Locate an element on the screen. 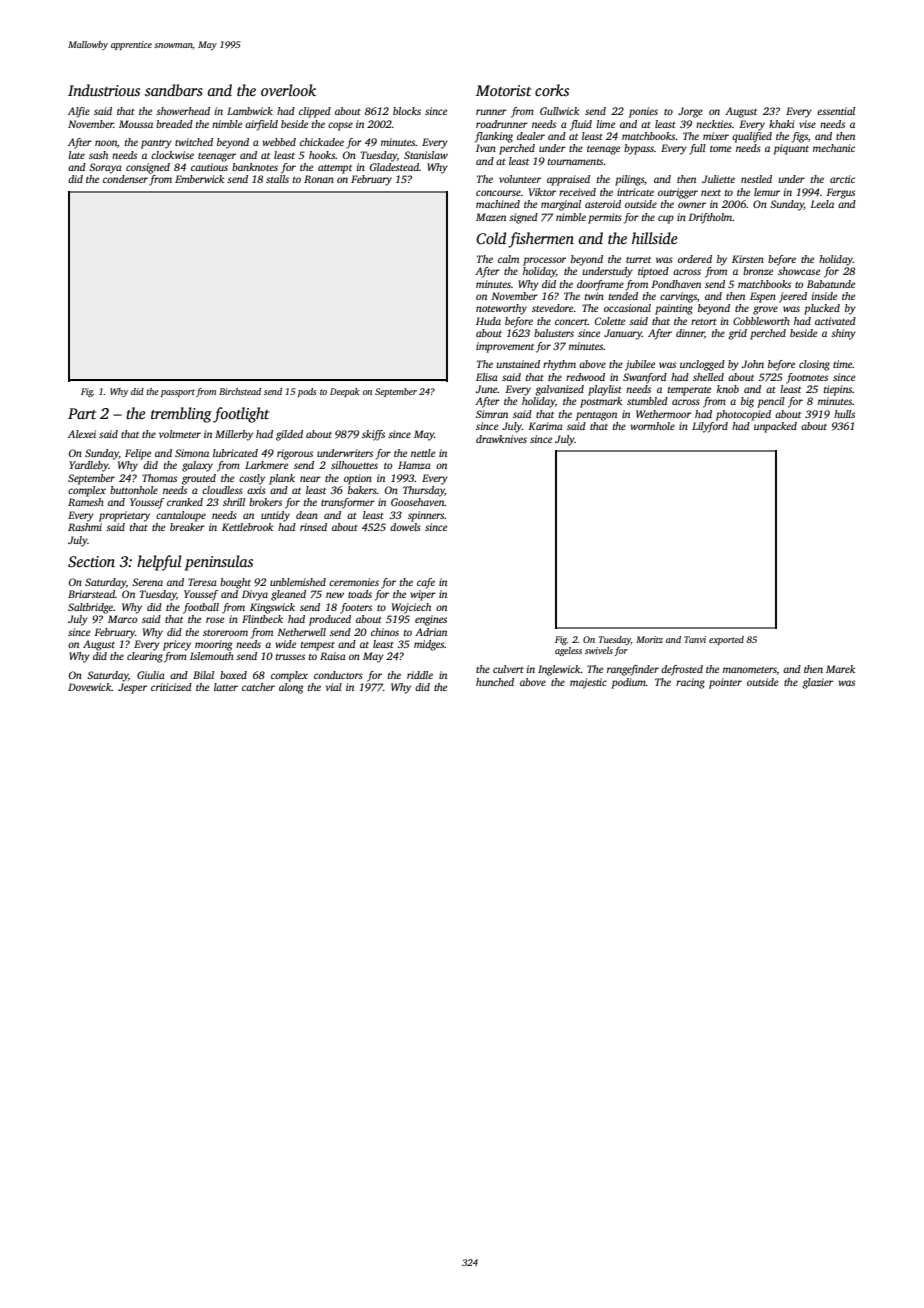  overlook is located at coordinates (288, 90).
